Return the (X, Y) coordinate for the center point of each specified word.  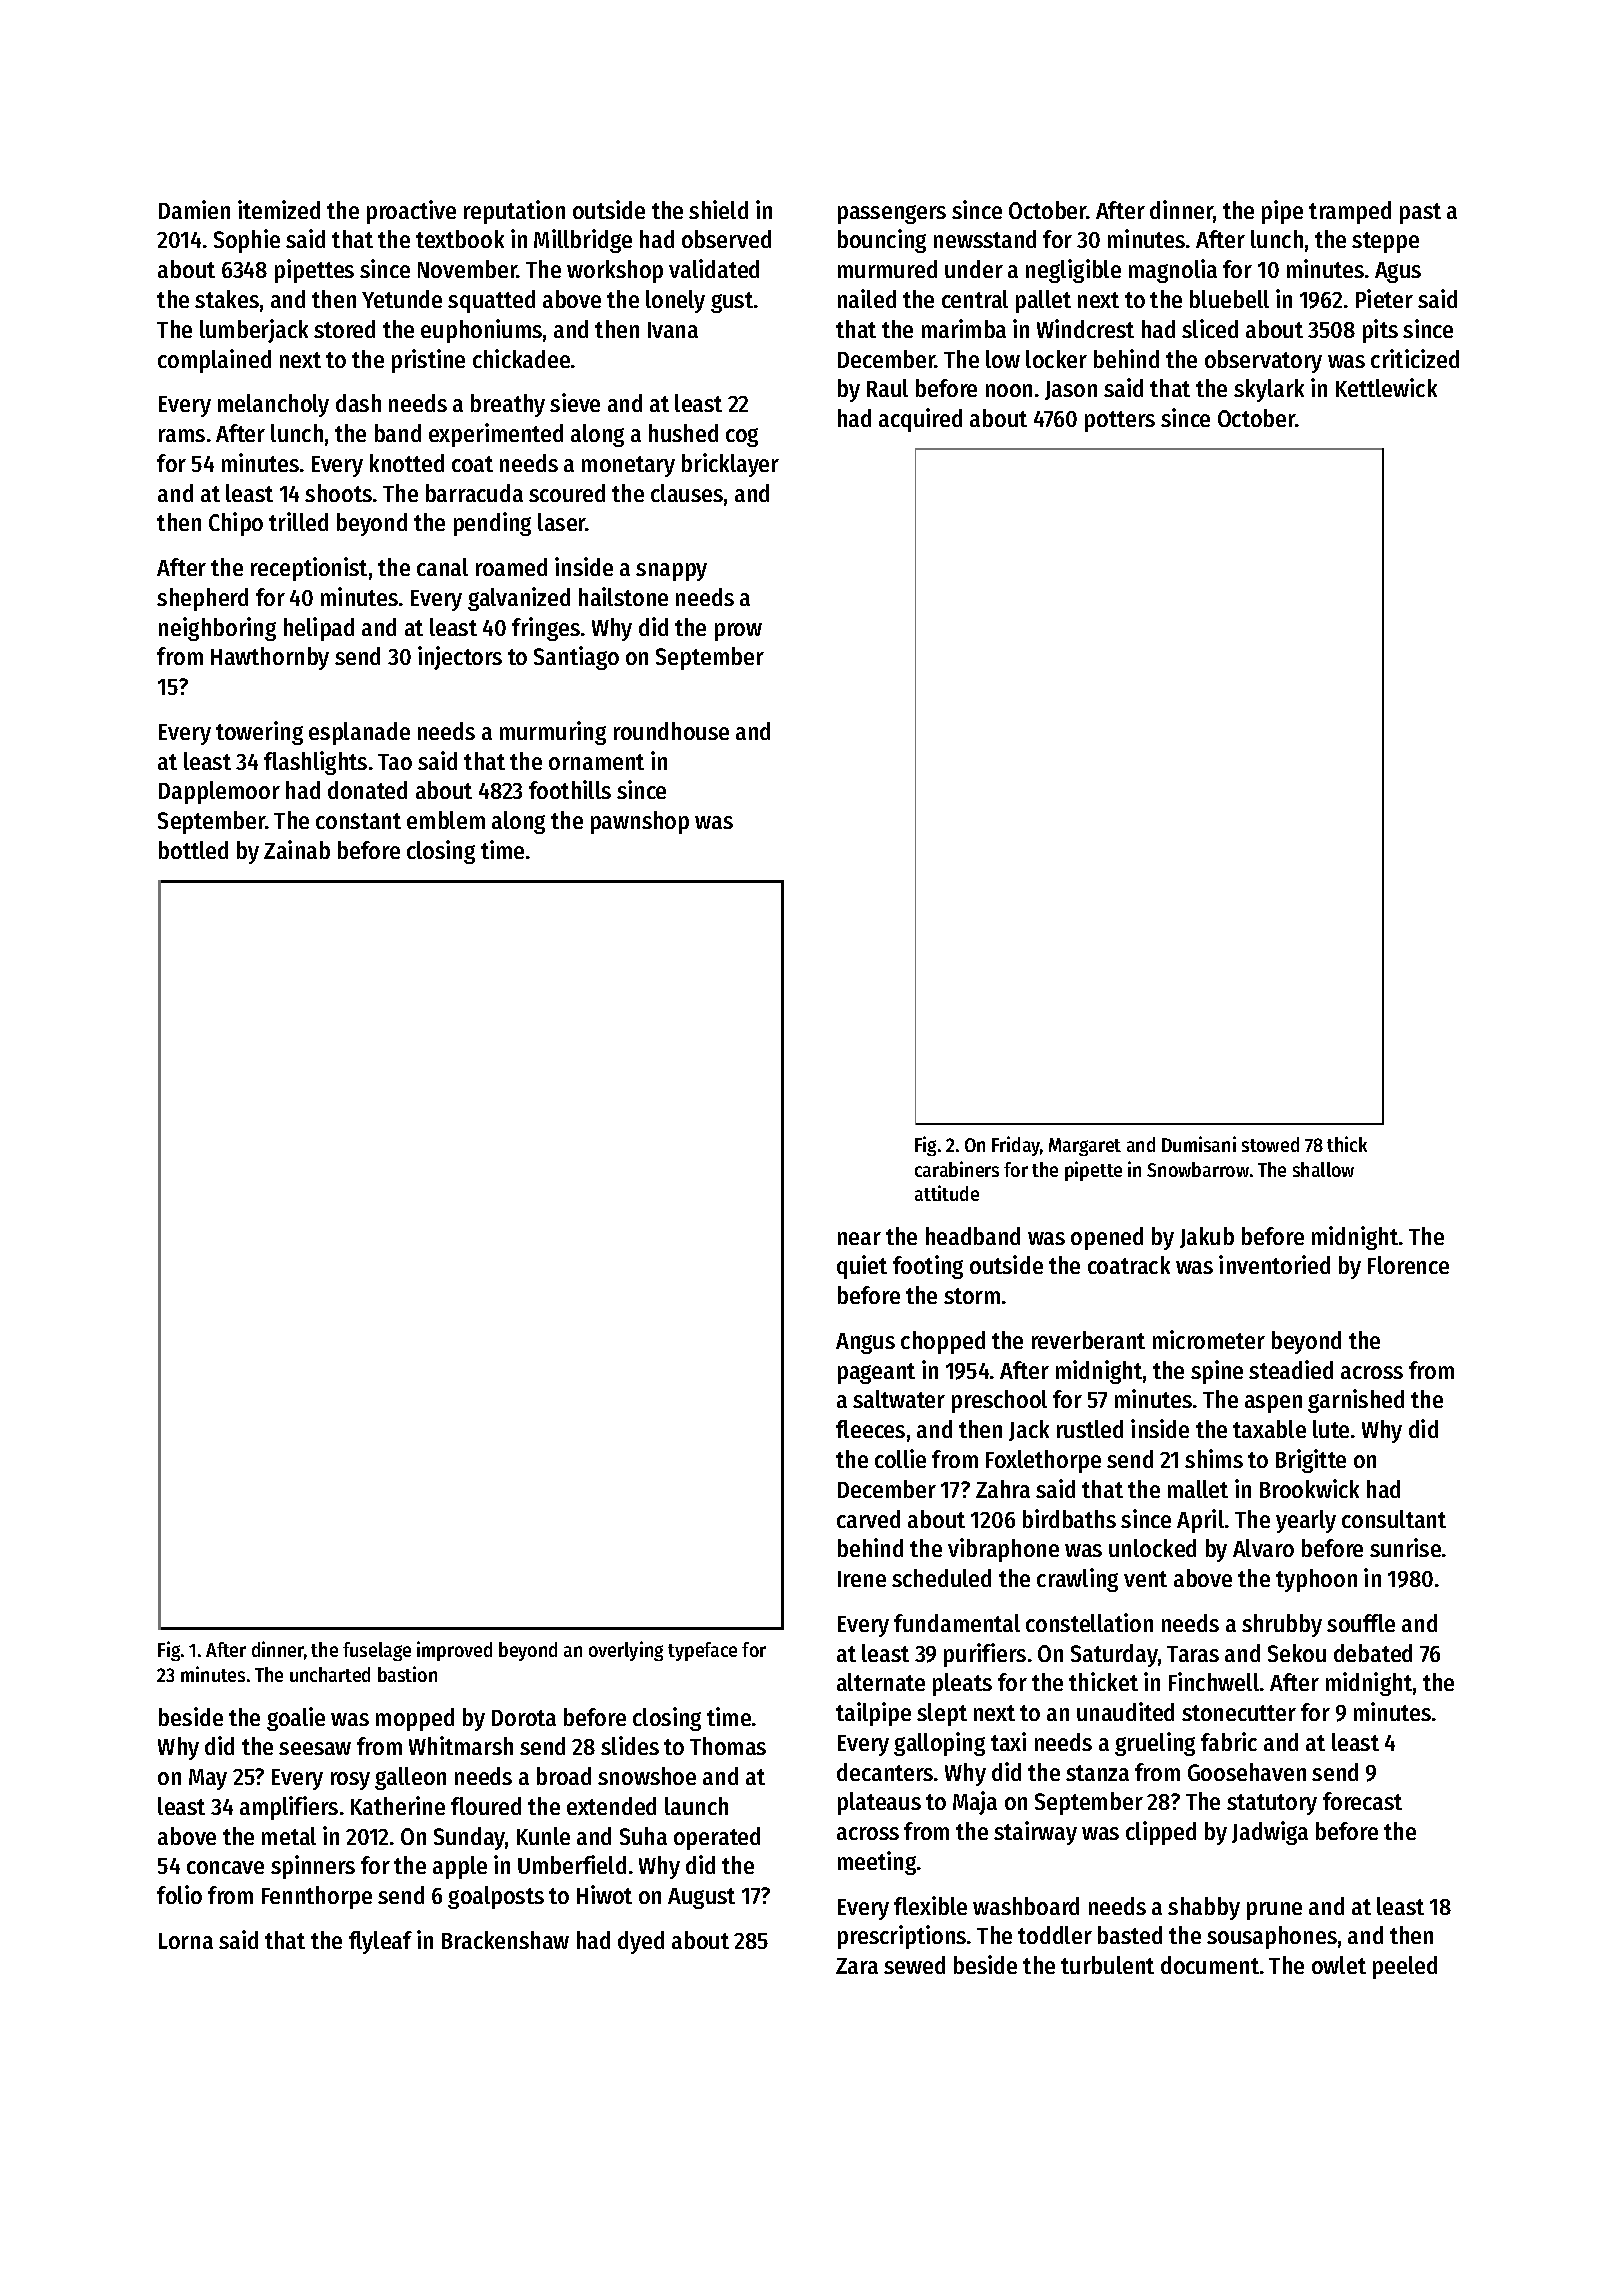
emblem (446, 820)
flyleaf (380, 1942)
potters (1120, 421)
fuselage (377, 1651)
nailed (867, 298)
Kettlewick (1386, 387)
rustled (1090, 1429)
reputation (514, 212)
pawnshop (640, 822)
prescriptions (902, 1937)
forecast (1362, 1801)
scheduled (941, 1578)
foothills (570, 789)
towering (259, 733)
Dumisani (1199, 1144)
